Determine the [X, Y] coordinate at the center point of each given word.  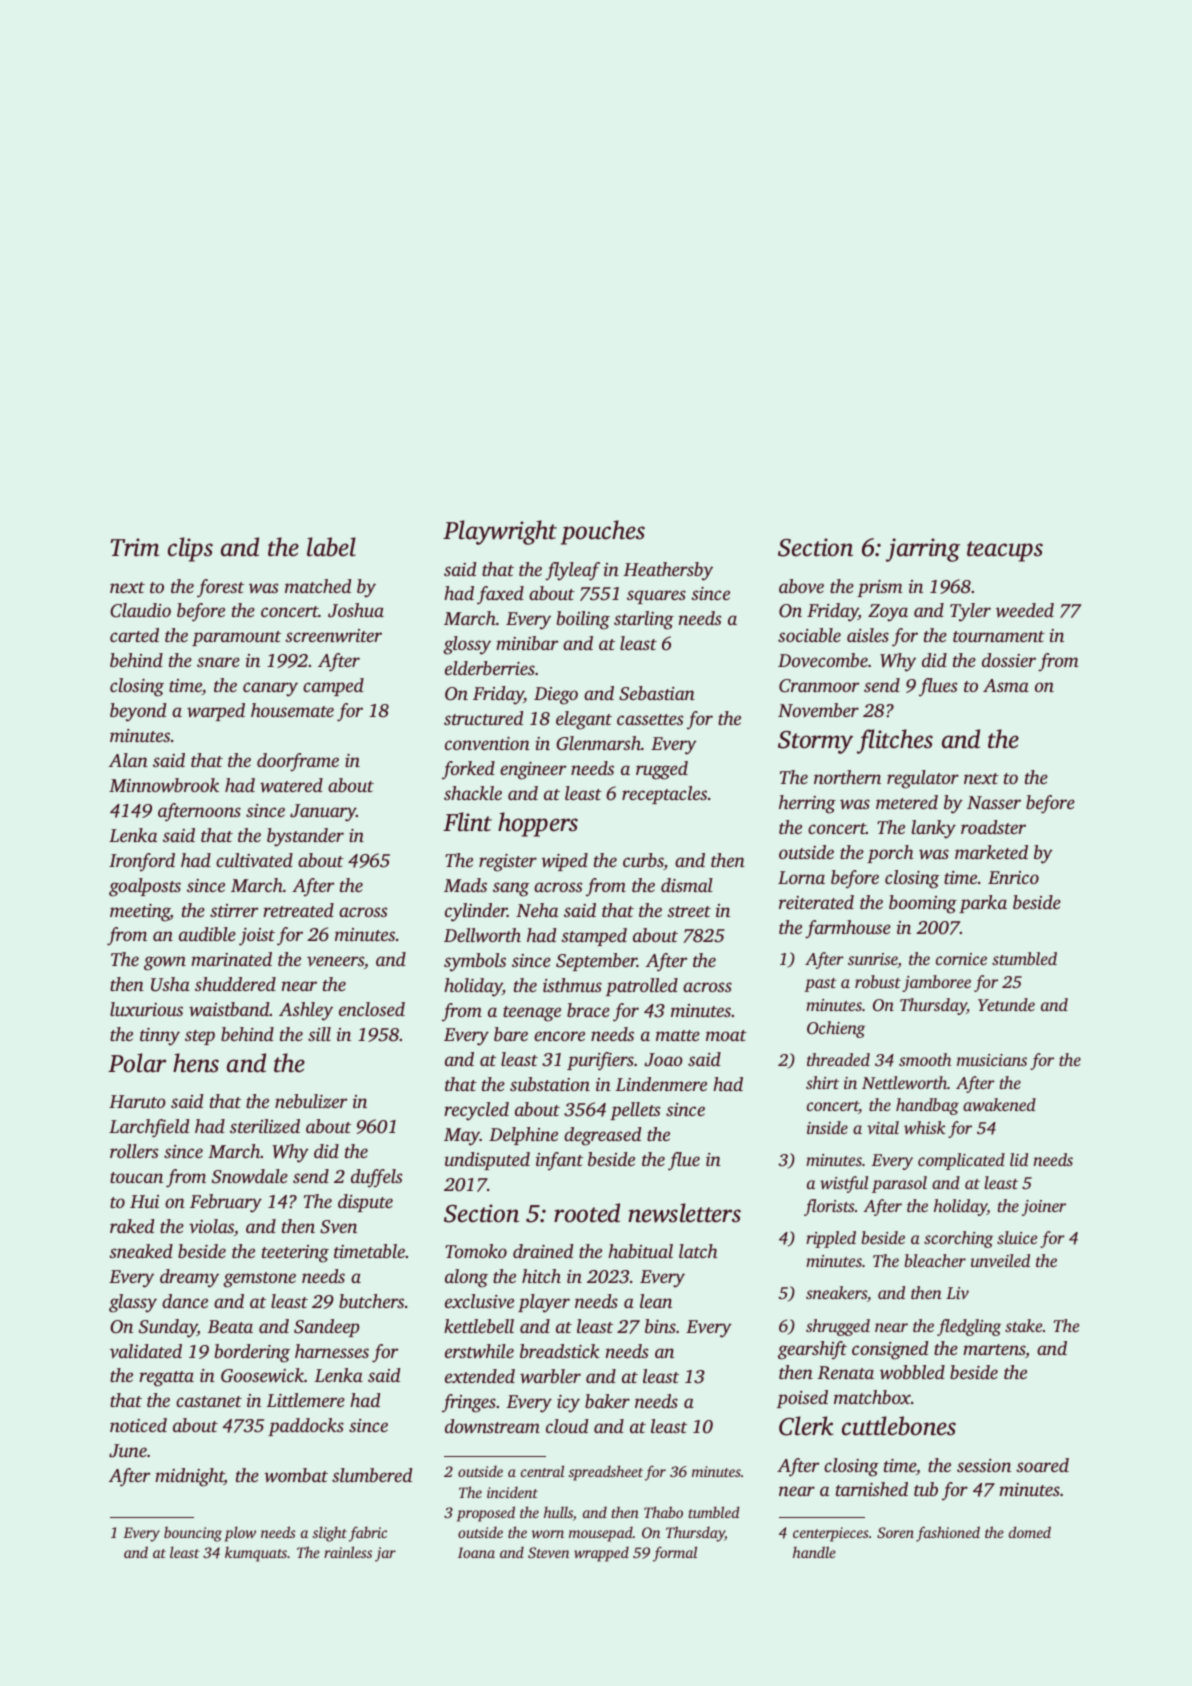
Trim [134, 547]
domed [1030, 1532]
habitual [640, 1251]
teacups [1005, 551]
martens [994, 1351]
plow [240, 1534]
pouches [603, 532]
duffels [377, 1178]
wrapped [601, 1554]
